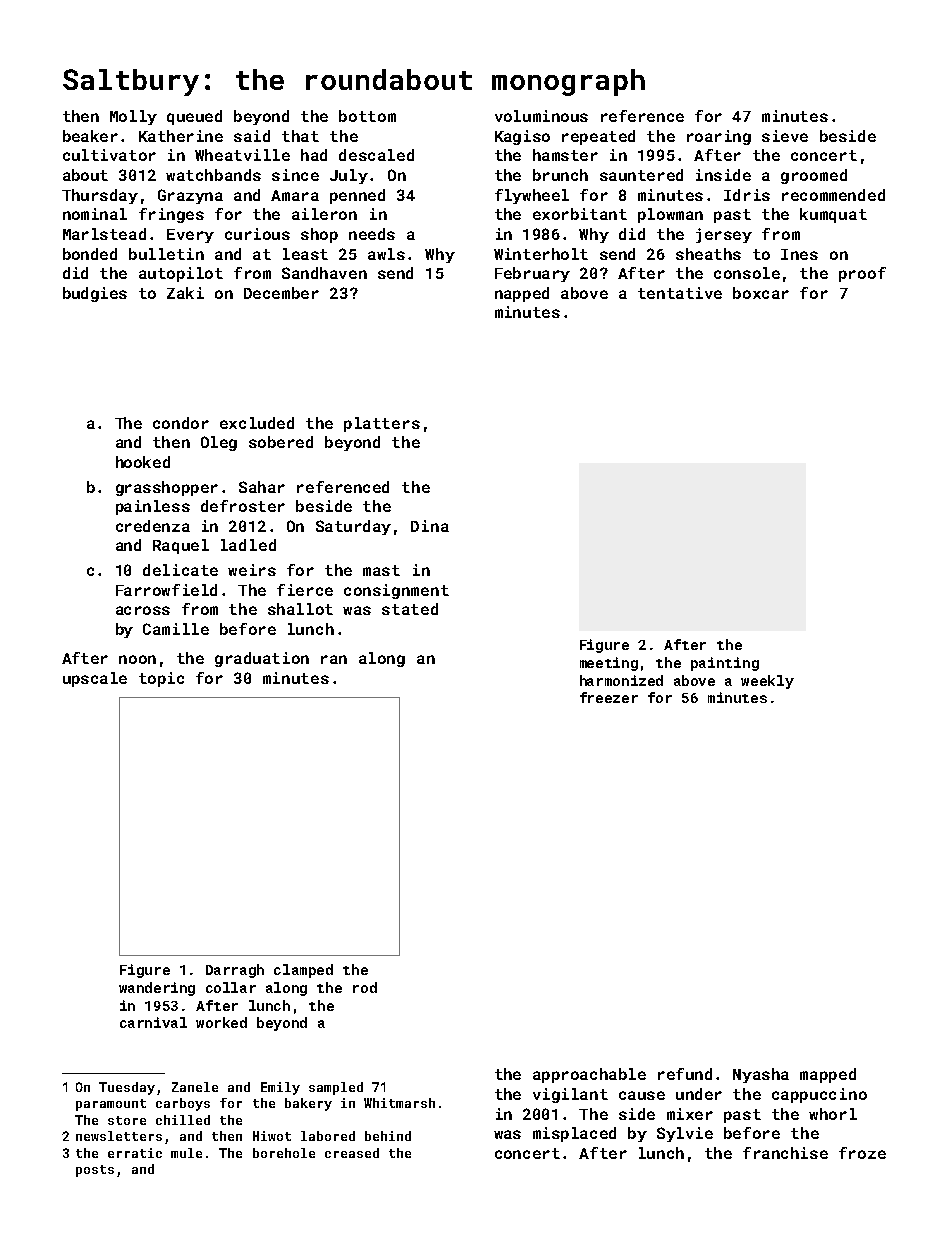  Describe the element at coordinates (153, 1022) in the screenshot. I see `carnival` at that location.
